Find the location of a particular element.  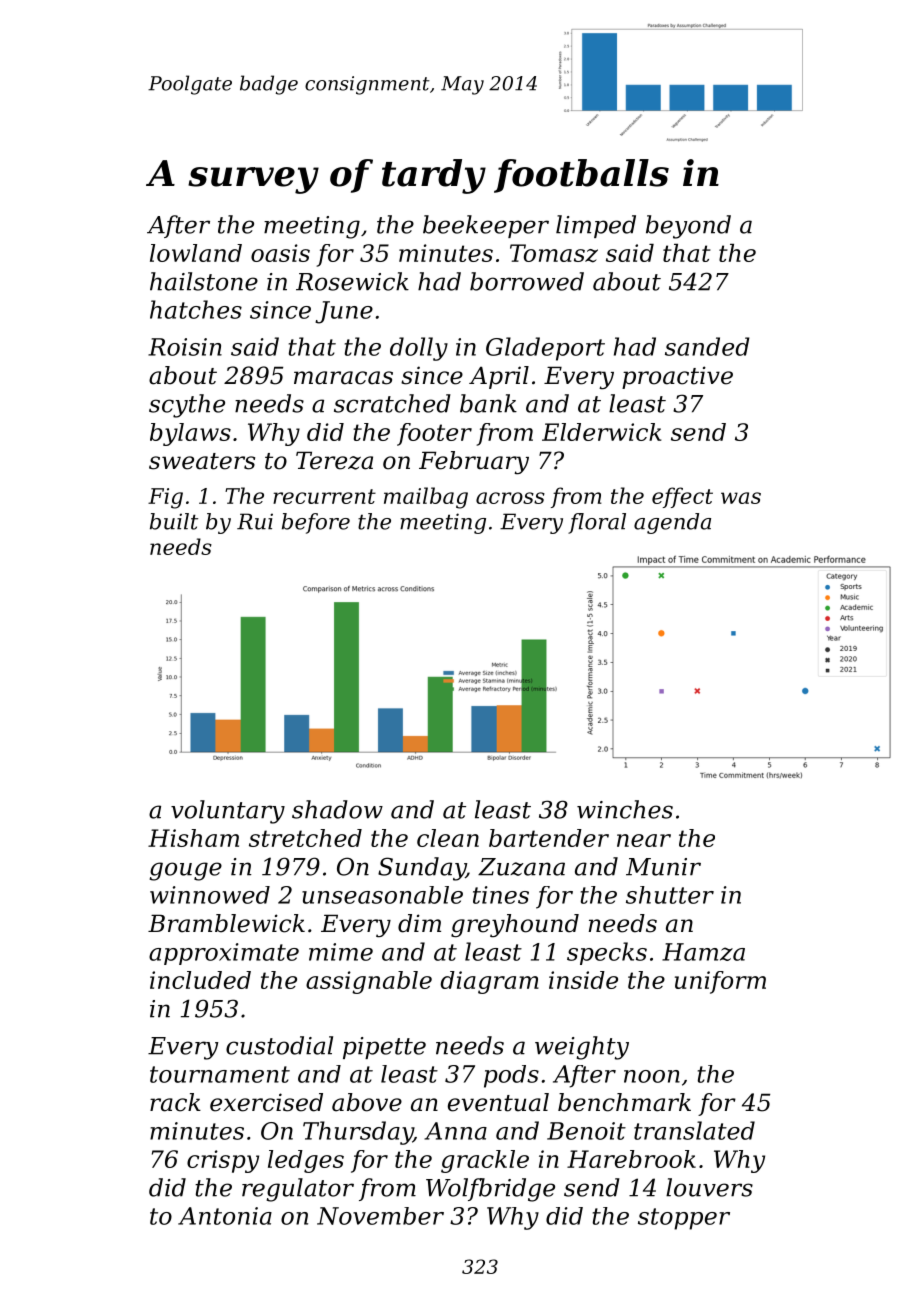

unseasonable is located at coordinates (382, 895).
